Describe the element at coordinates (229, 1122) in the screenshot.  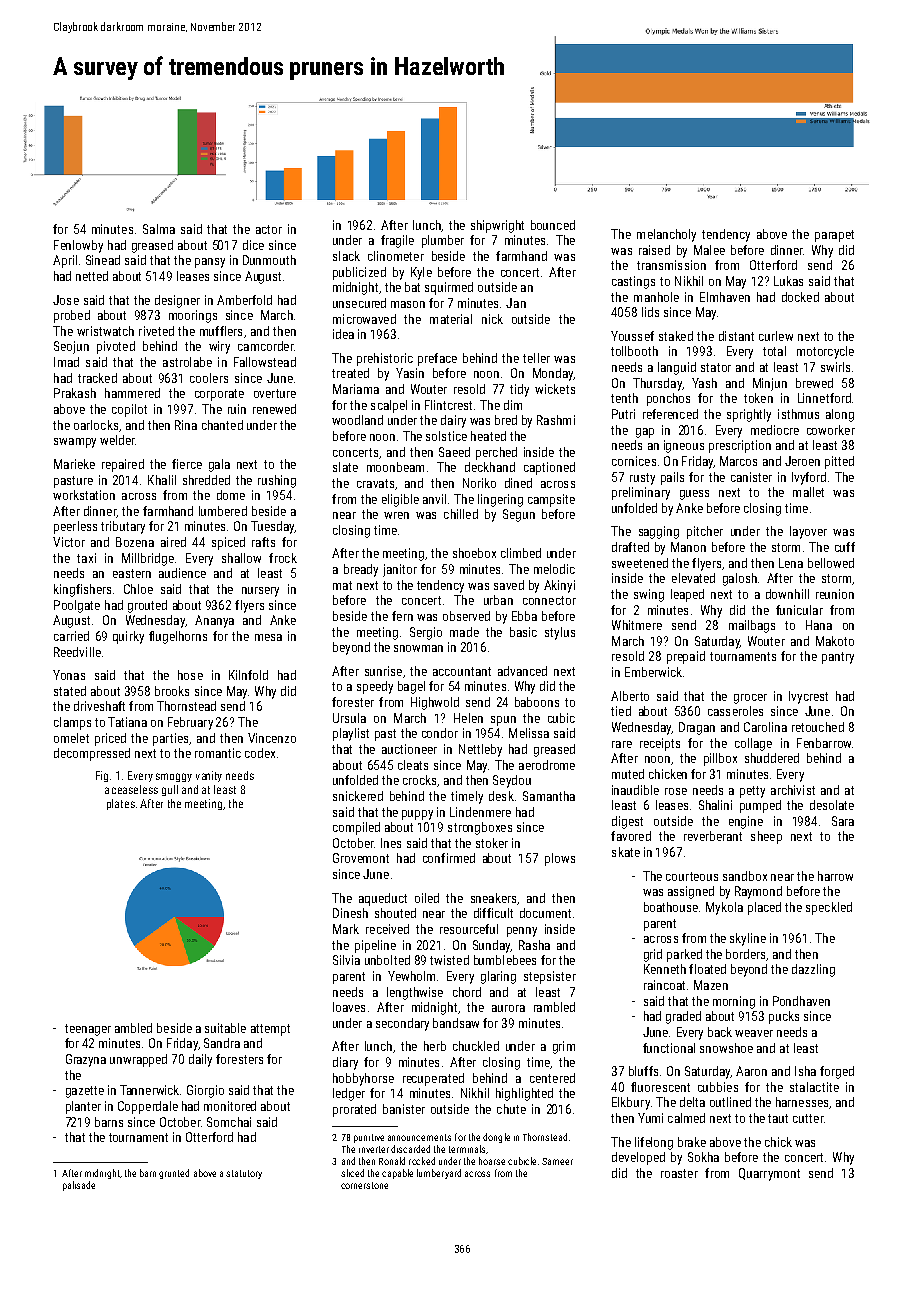
I see `Somchai` at that location.
